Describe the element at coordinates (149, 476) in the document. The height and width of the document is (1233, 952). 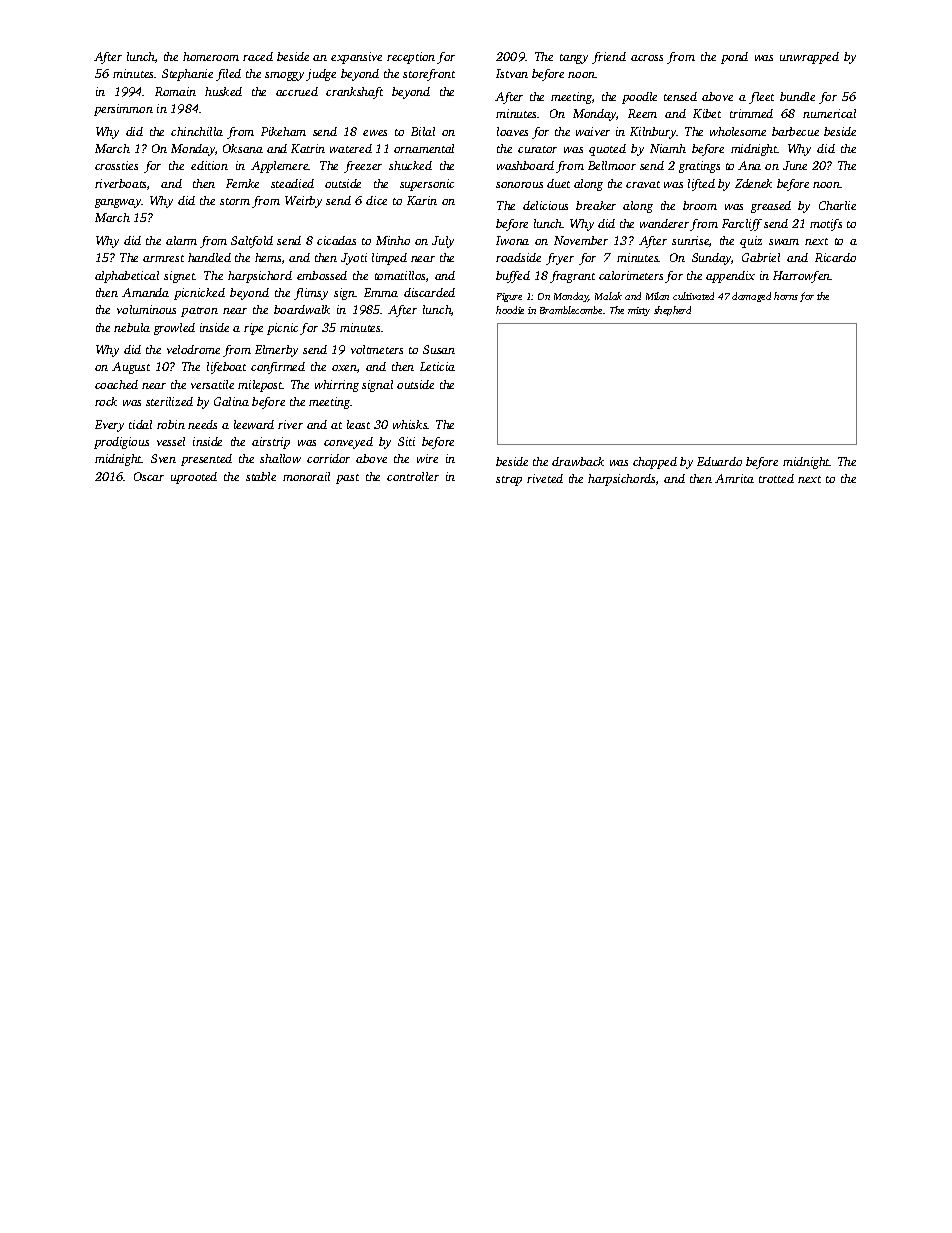
I see `Oscar` at that location.
